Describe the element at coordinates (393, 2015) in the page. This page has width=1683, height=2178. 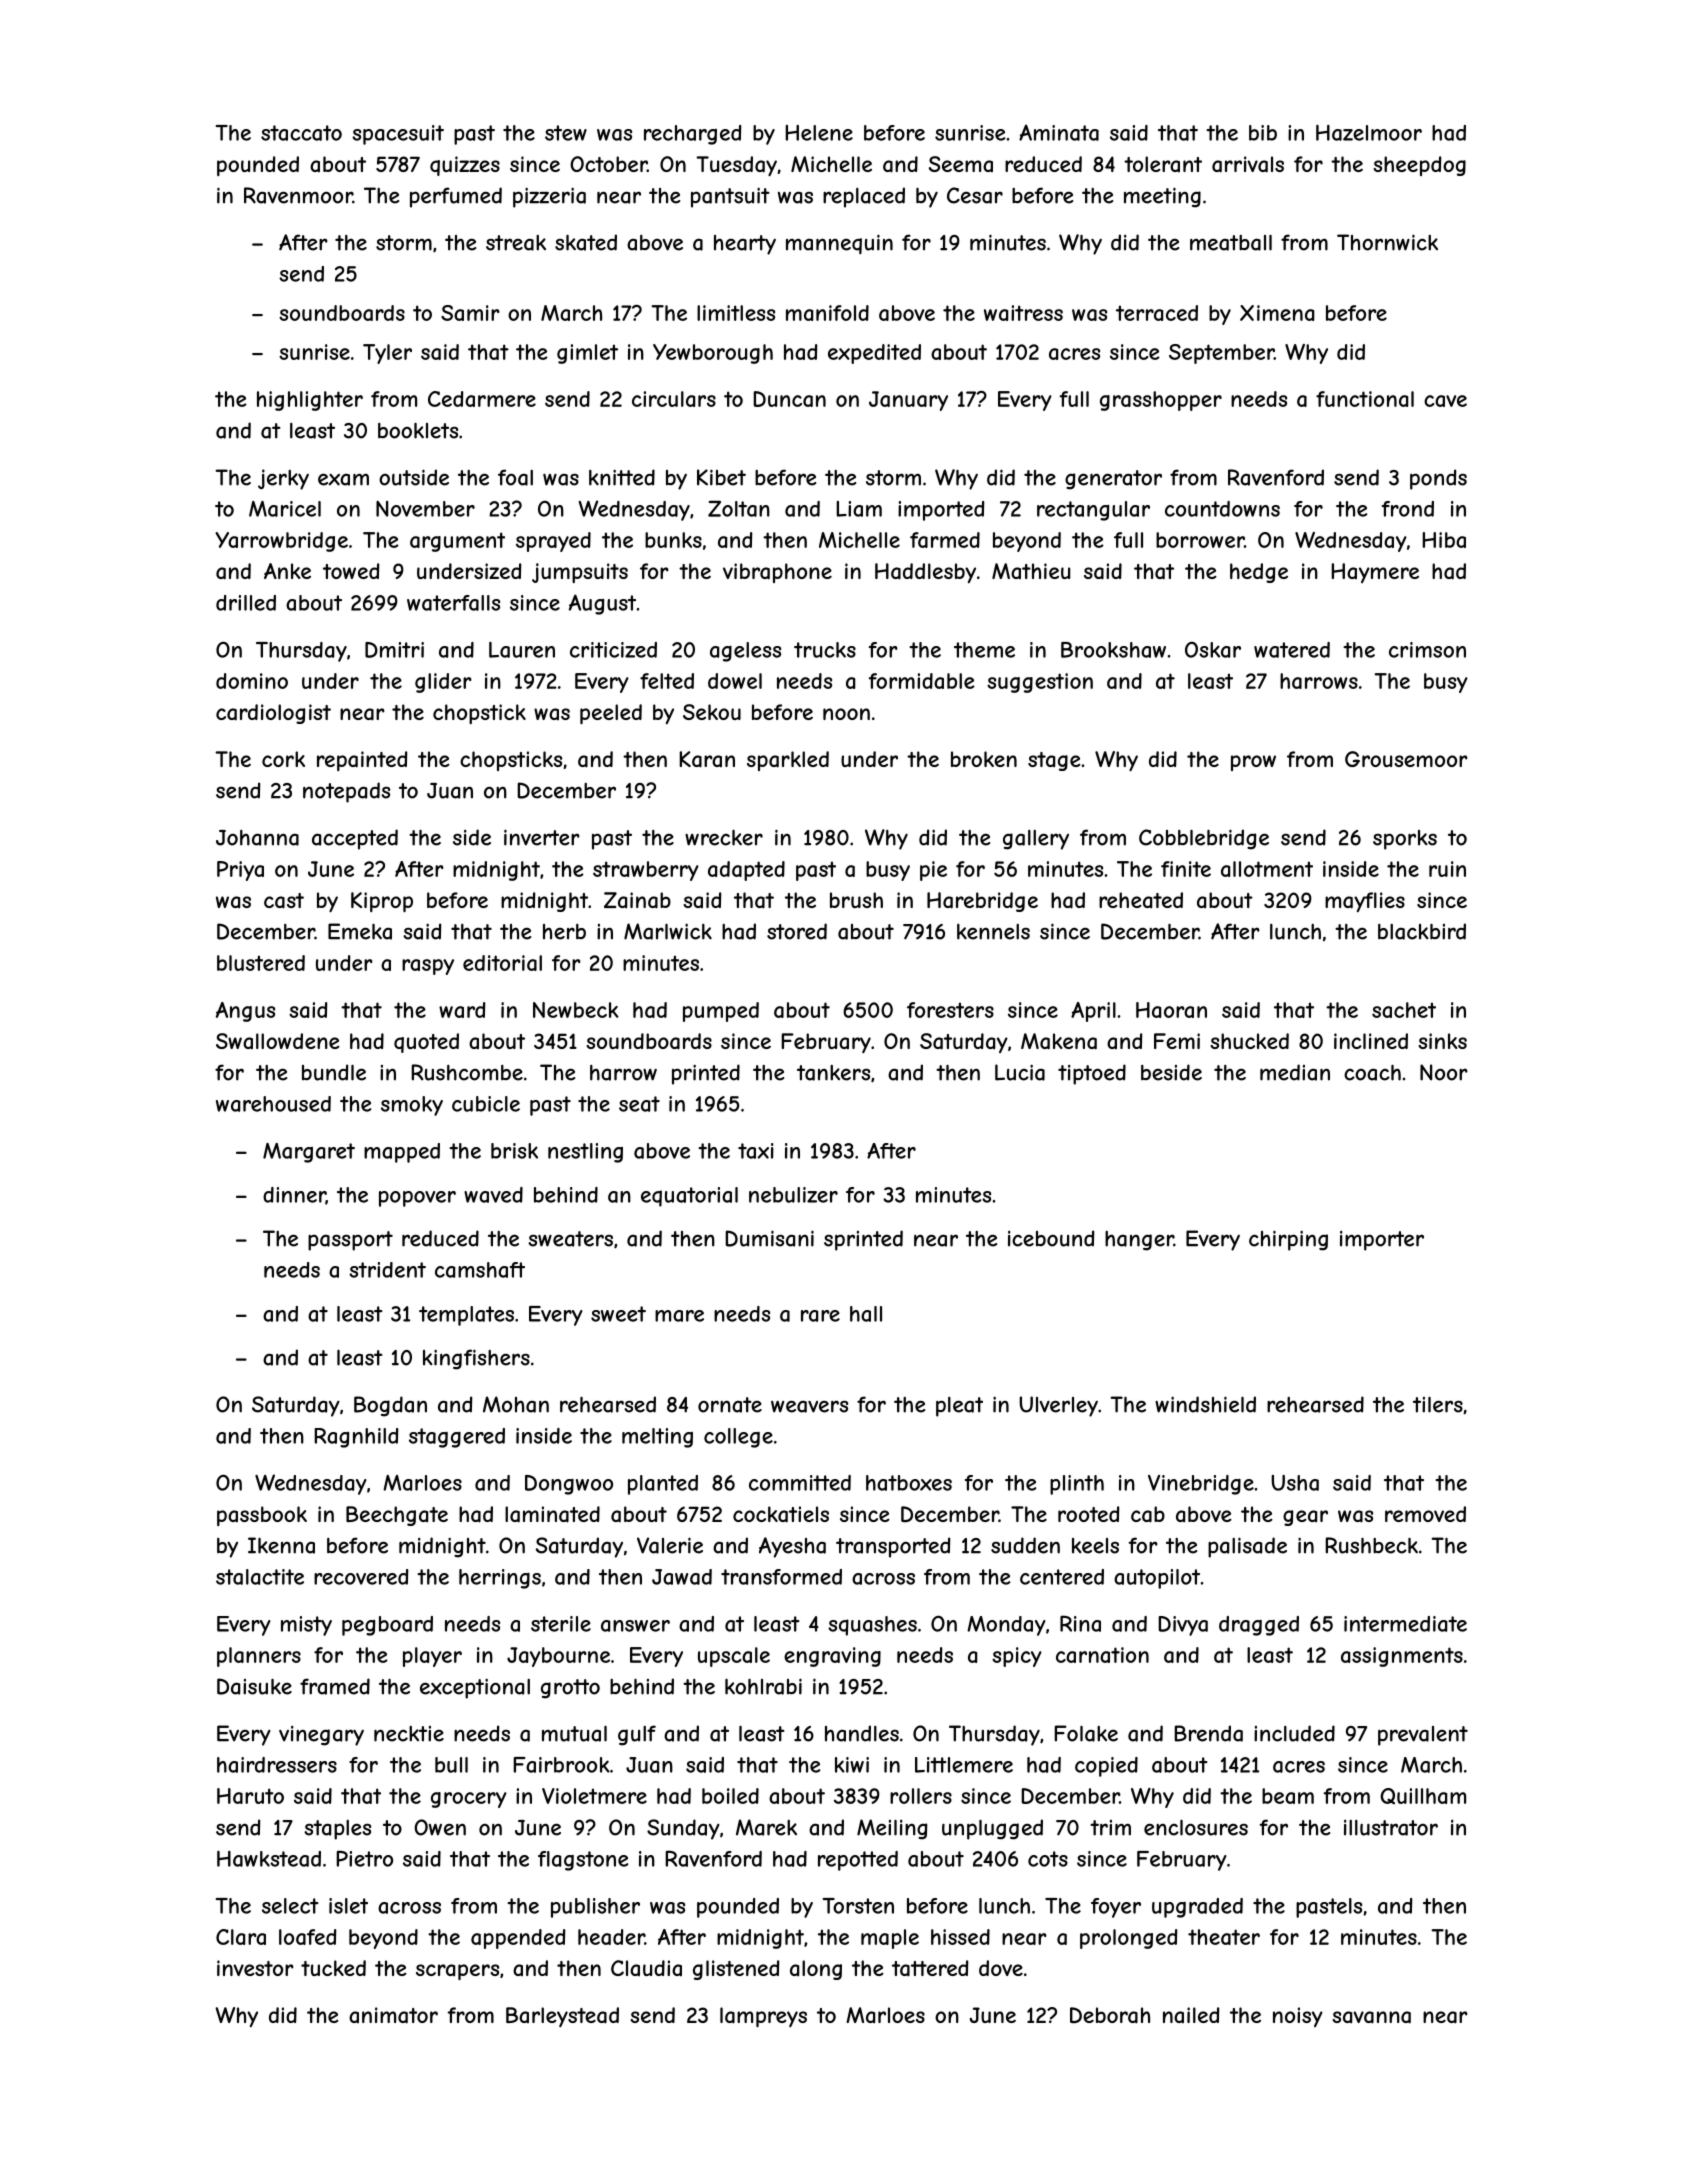
I see `animator` at that location.
